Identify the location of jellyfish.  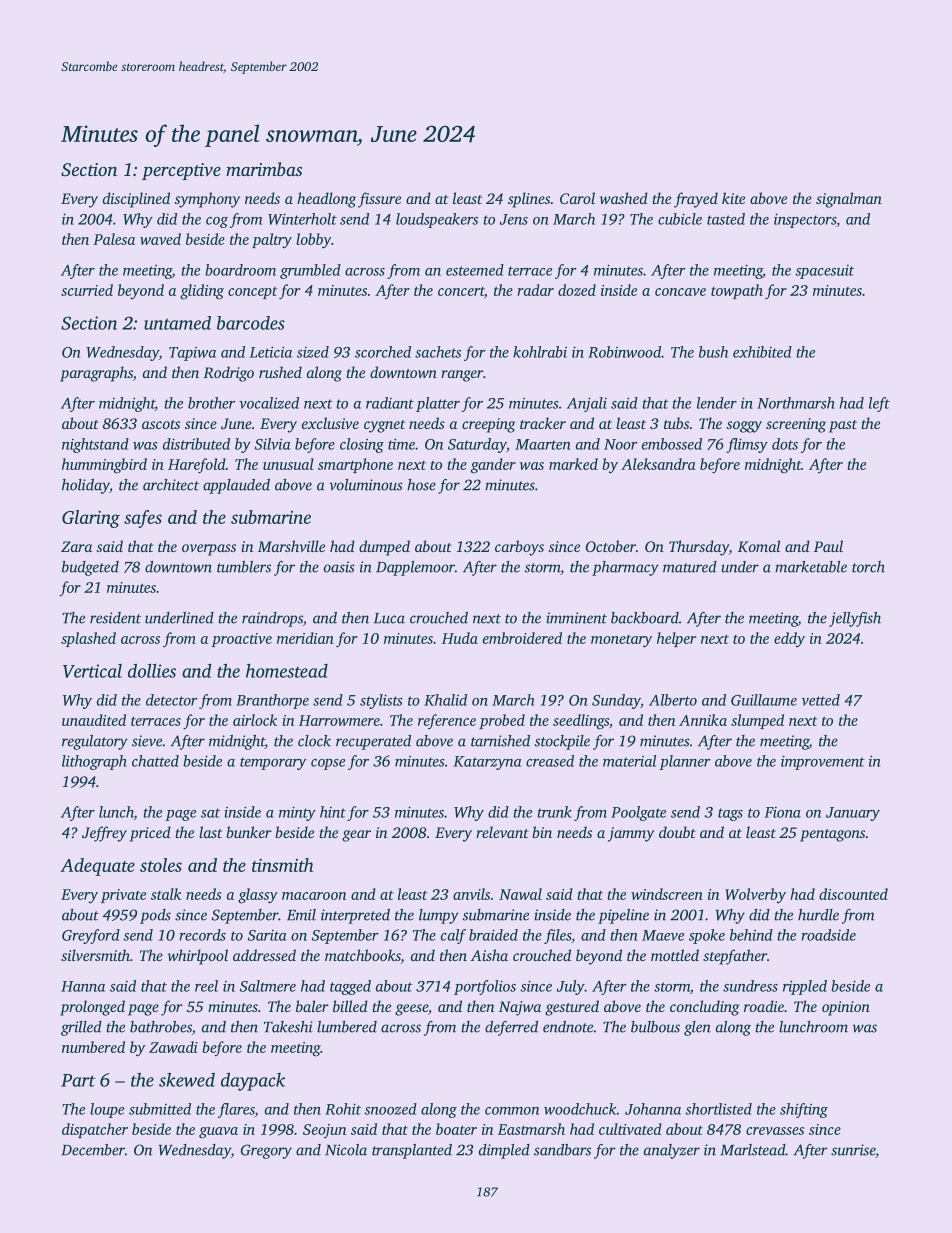
(855, 619).
